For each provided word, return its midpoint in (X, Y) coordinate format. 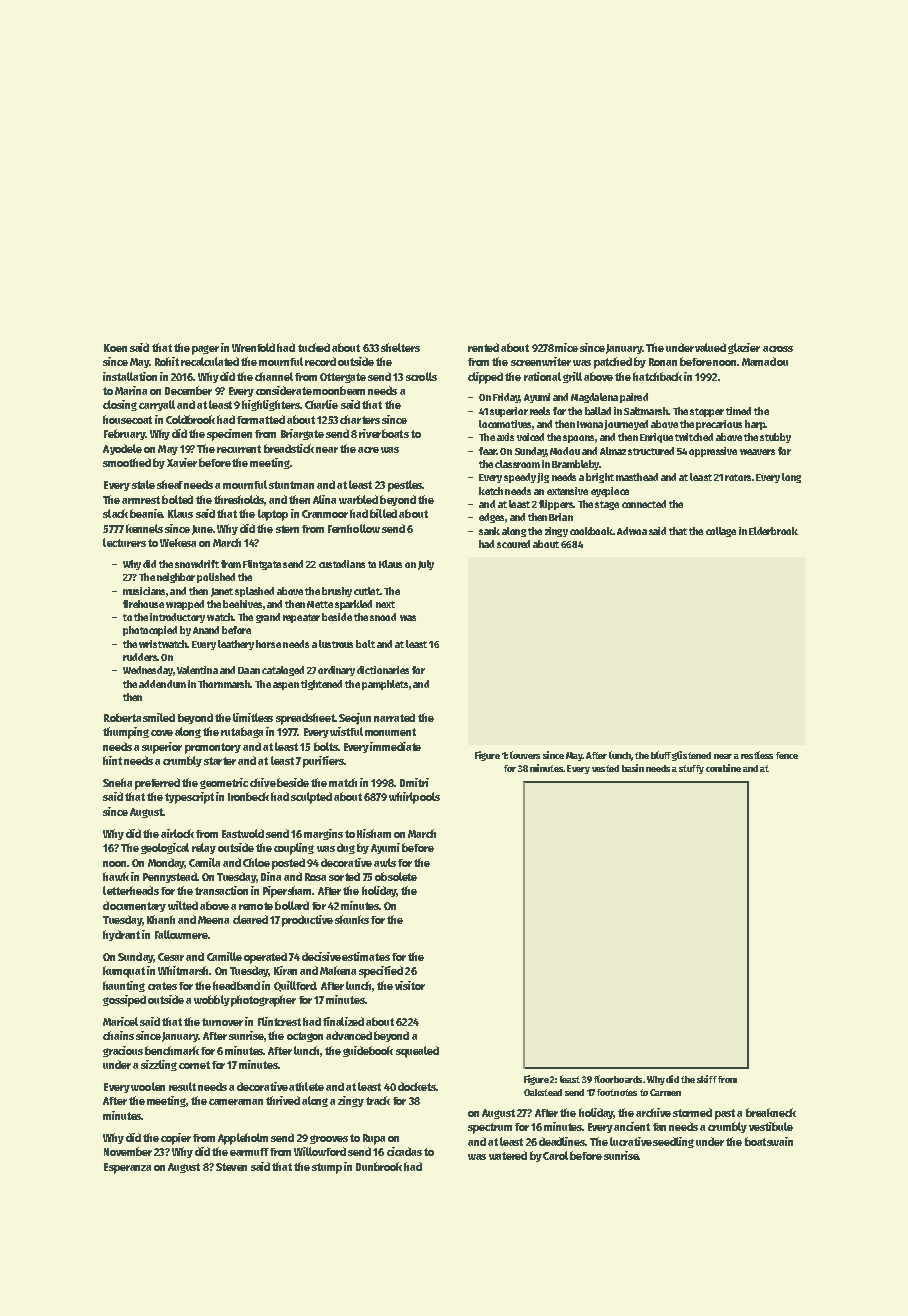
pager (205, 350)
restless (757, 755)
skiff (707, 1079)
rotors (738, 477)
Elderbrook (773, 531)
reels (540, 411)
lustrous (336, 644)
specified (381, 972)
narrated (394, 717)
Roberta (122, 717)
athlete (306, 1086)
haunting (124, 986)
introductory (177, 618)
